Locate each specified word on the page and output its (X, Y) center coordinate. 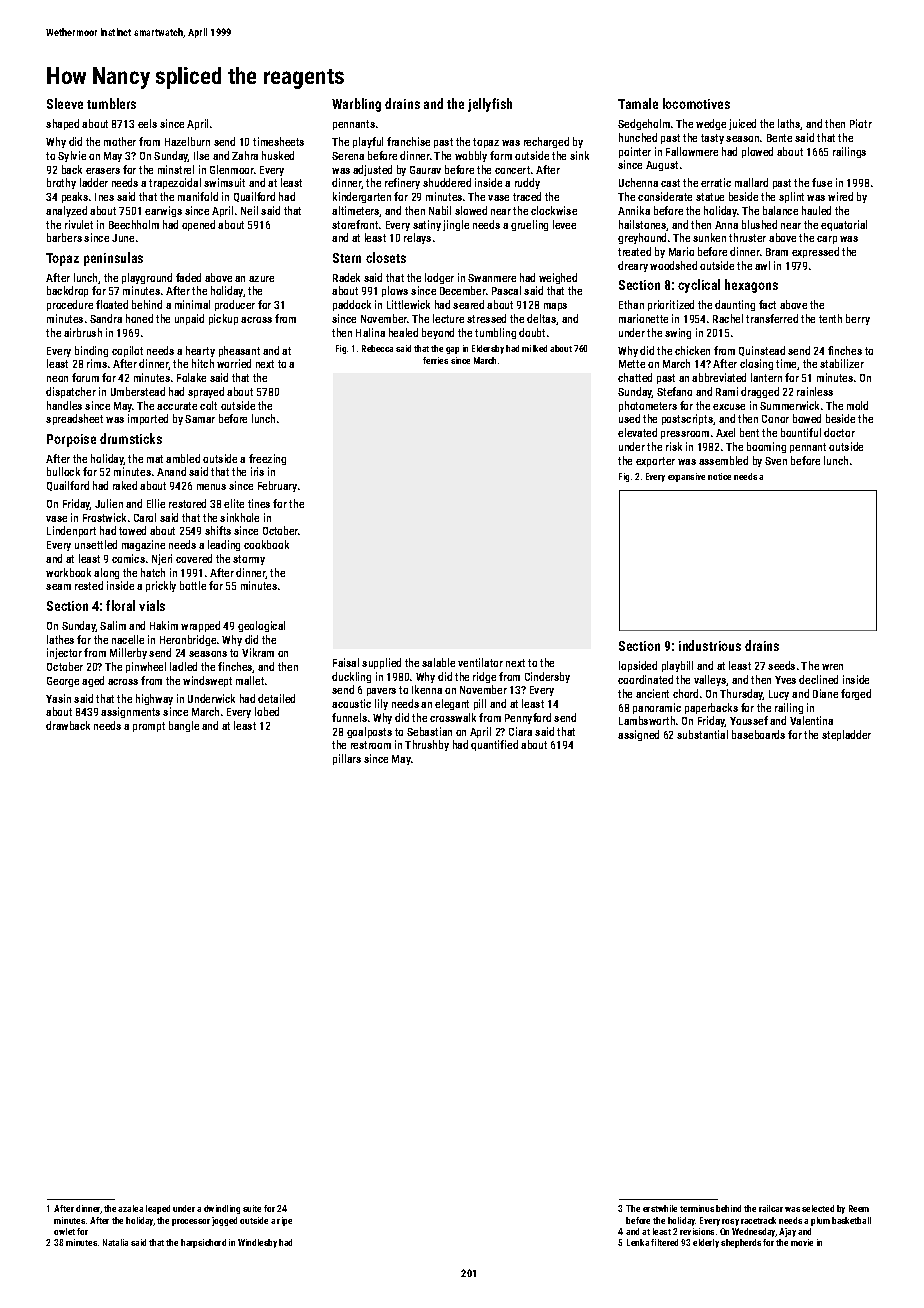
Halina (370, 332)
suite (252, 1208)
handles (64, 405)
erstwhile (660, 1208)
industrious (710, 645)
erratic (716, 182)
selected (818, 1208)
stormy (249, 560)
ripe (284, 1221)
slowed (471, 210)
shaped (62, 124)
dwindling (222, 1209)
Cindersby (547, 677)
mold (857, 405)
